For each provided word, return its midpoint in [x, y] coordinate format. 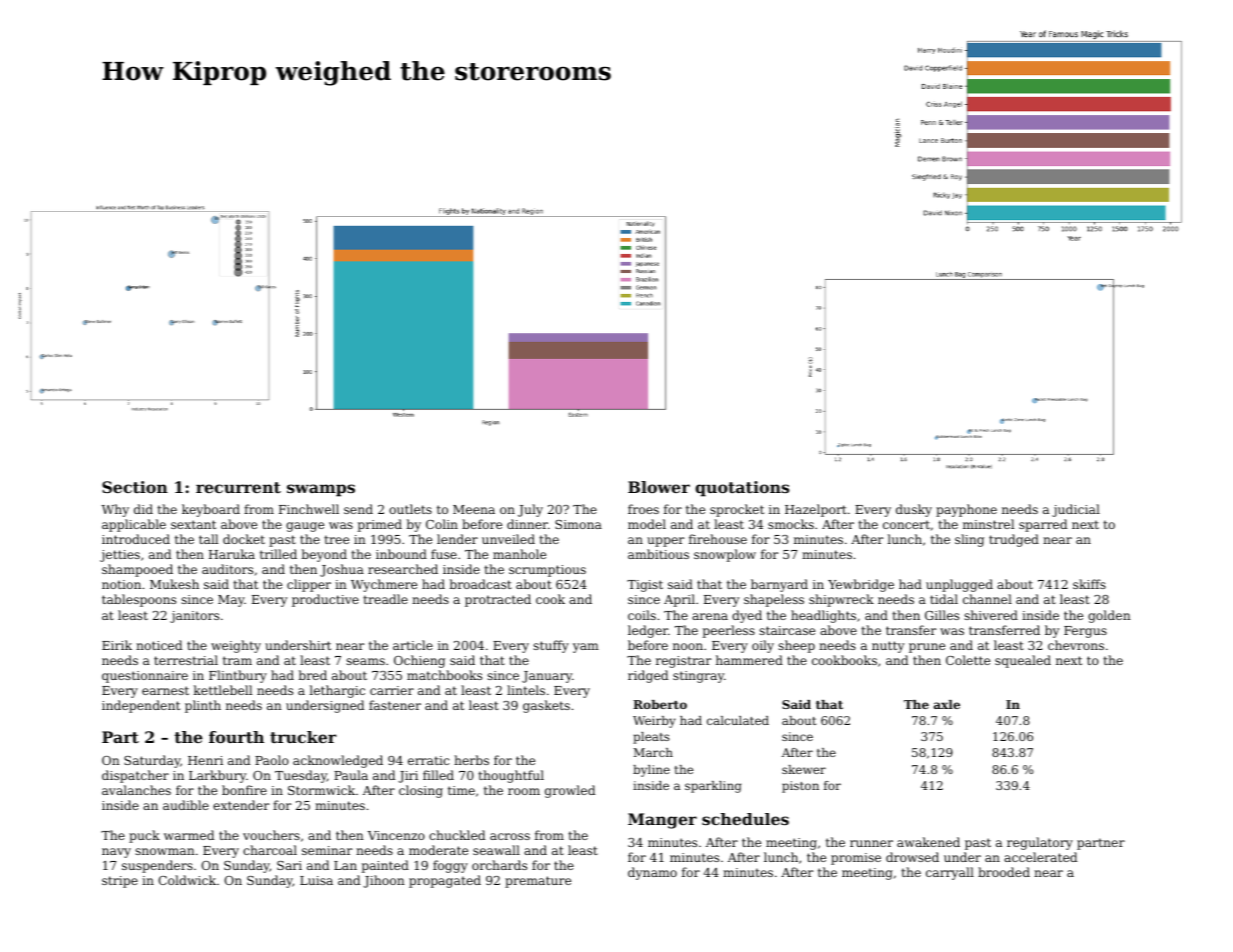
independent [141, 706]
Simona [578, 524]
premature [538, 882]
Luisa [316, 880]
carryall [950, 873]
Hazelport [816, 510]
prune [927, 648]
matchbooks [444, 675]
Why [115, 510]
